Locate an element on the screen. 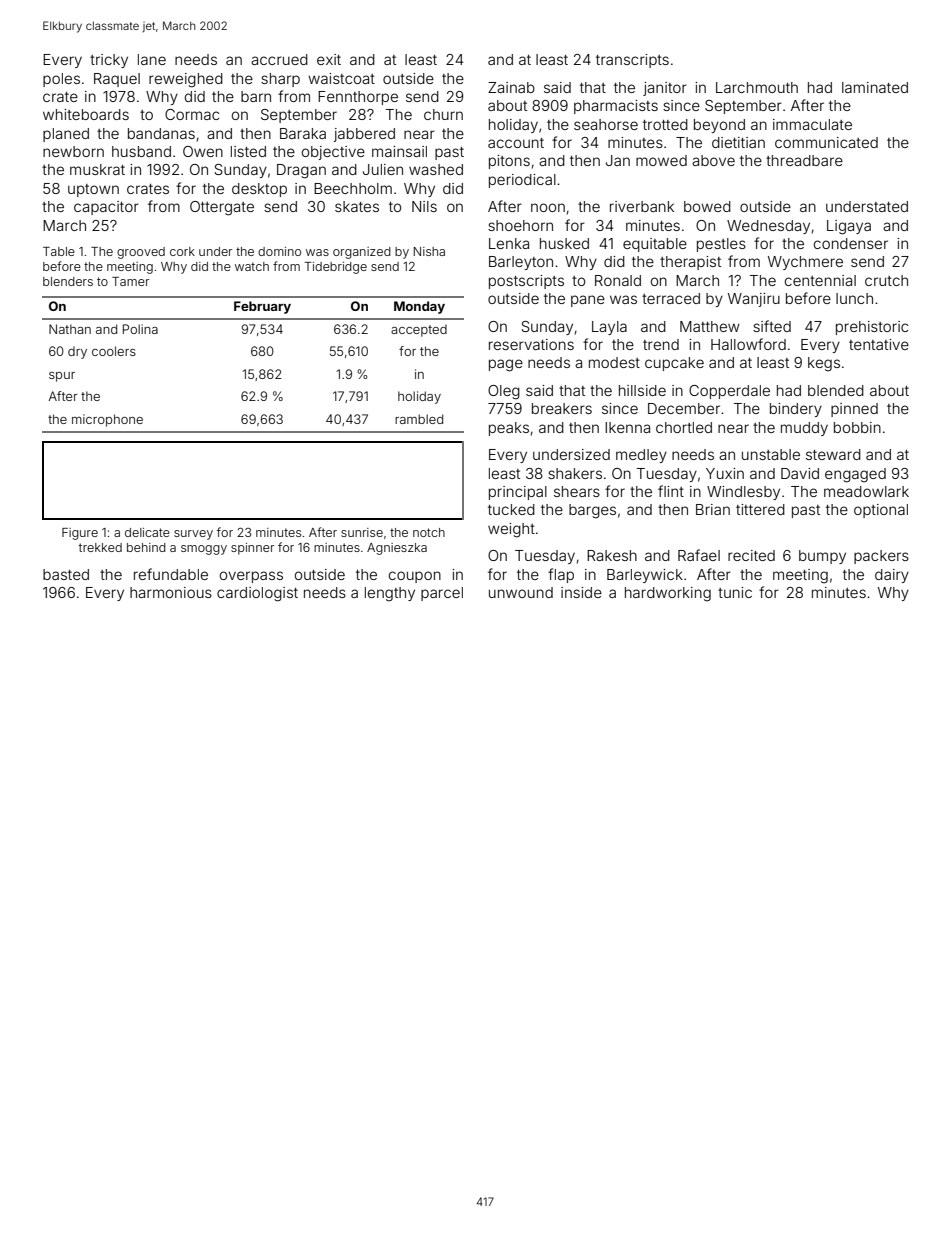  Larchmouth is located at coordinates (757, 87).
